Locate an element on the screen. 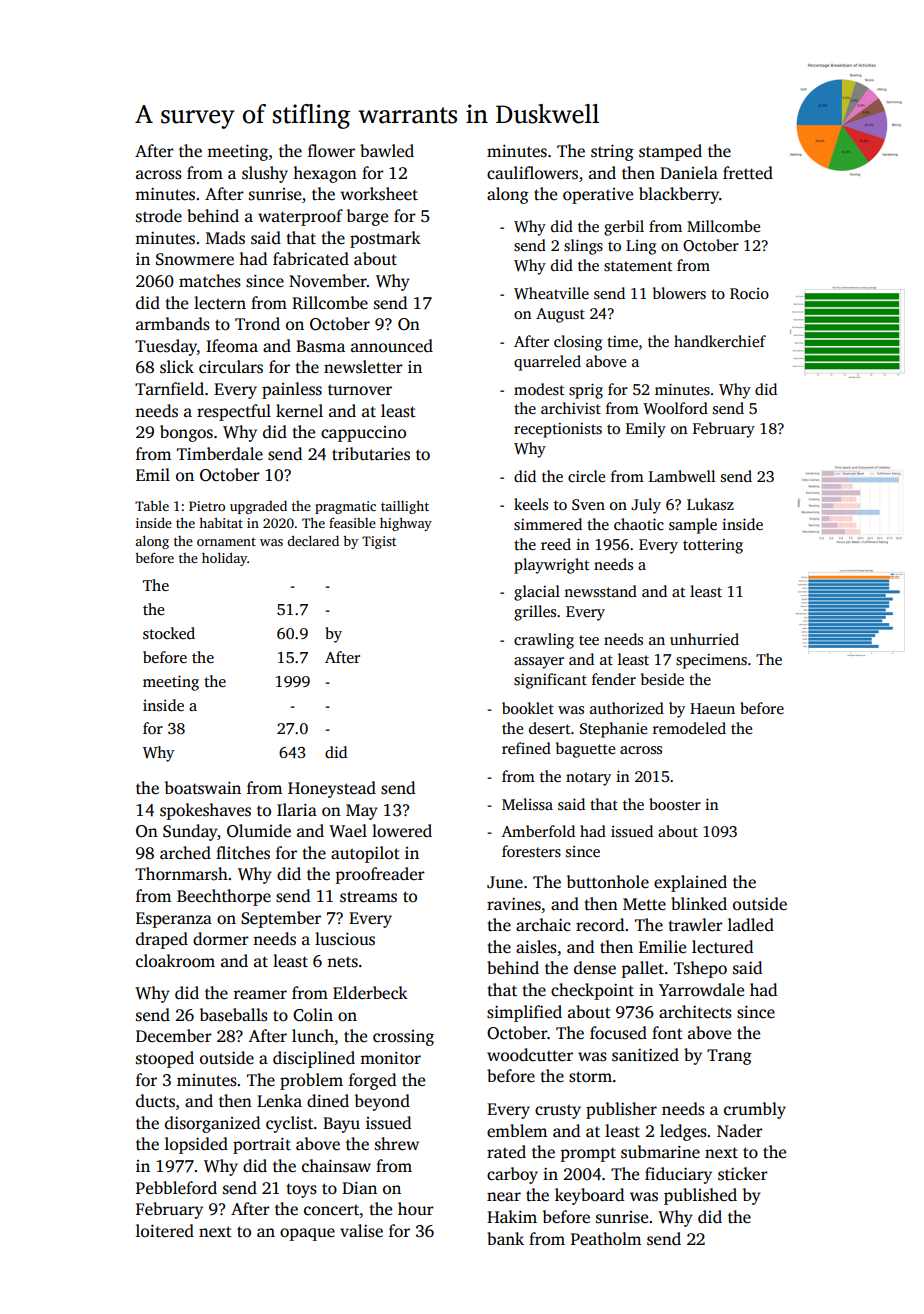  Haeun is located at coordinates (712, 708).
